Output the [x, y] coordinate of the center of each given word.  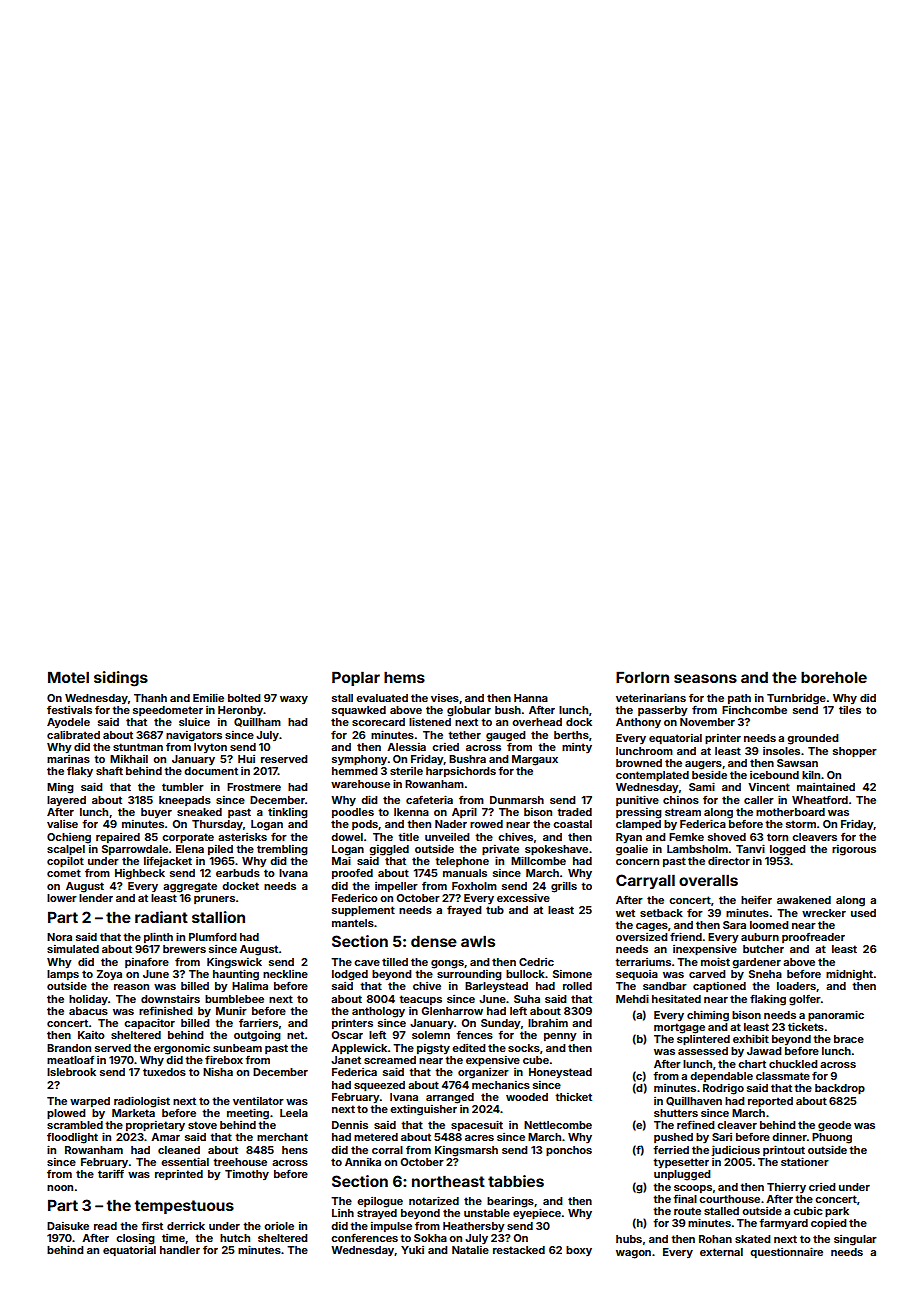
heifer [756, 899]
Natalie [470, 1250]
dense [434, 941]
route [687, 1211]
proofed [352, 873]
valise [62, 824]
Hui [246, 759]
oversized [642, 937]
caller [759, 800]
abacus [88, 1011]
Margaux [535, 760]
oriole [279, 1226]
